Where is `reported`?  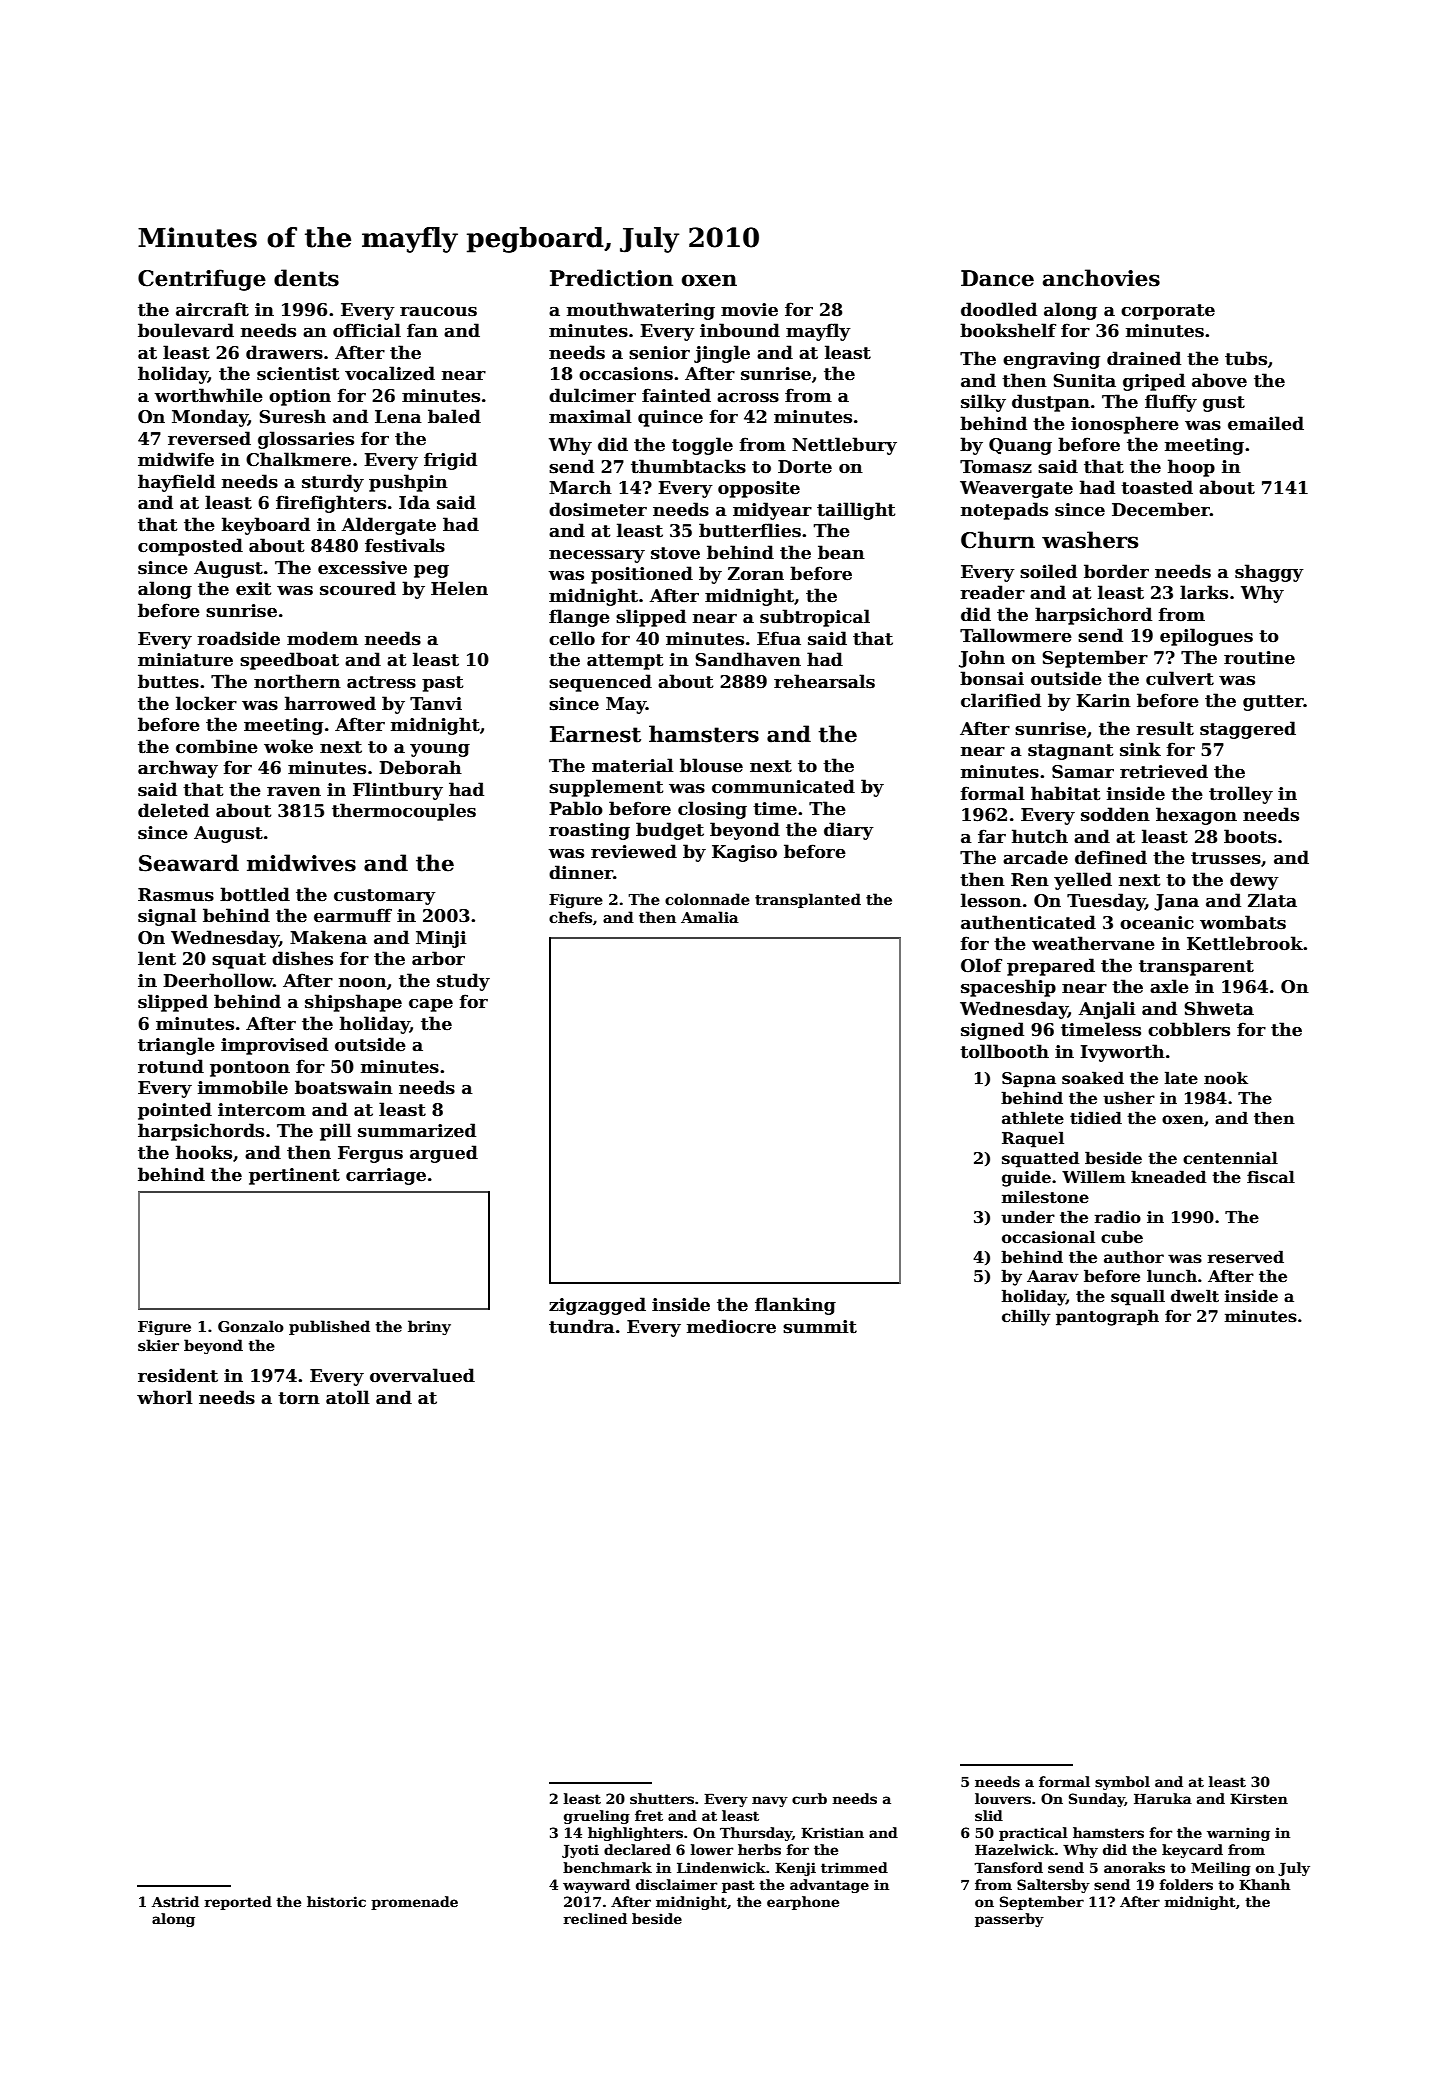
reported is located at coordinates (238, 1903).
